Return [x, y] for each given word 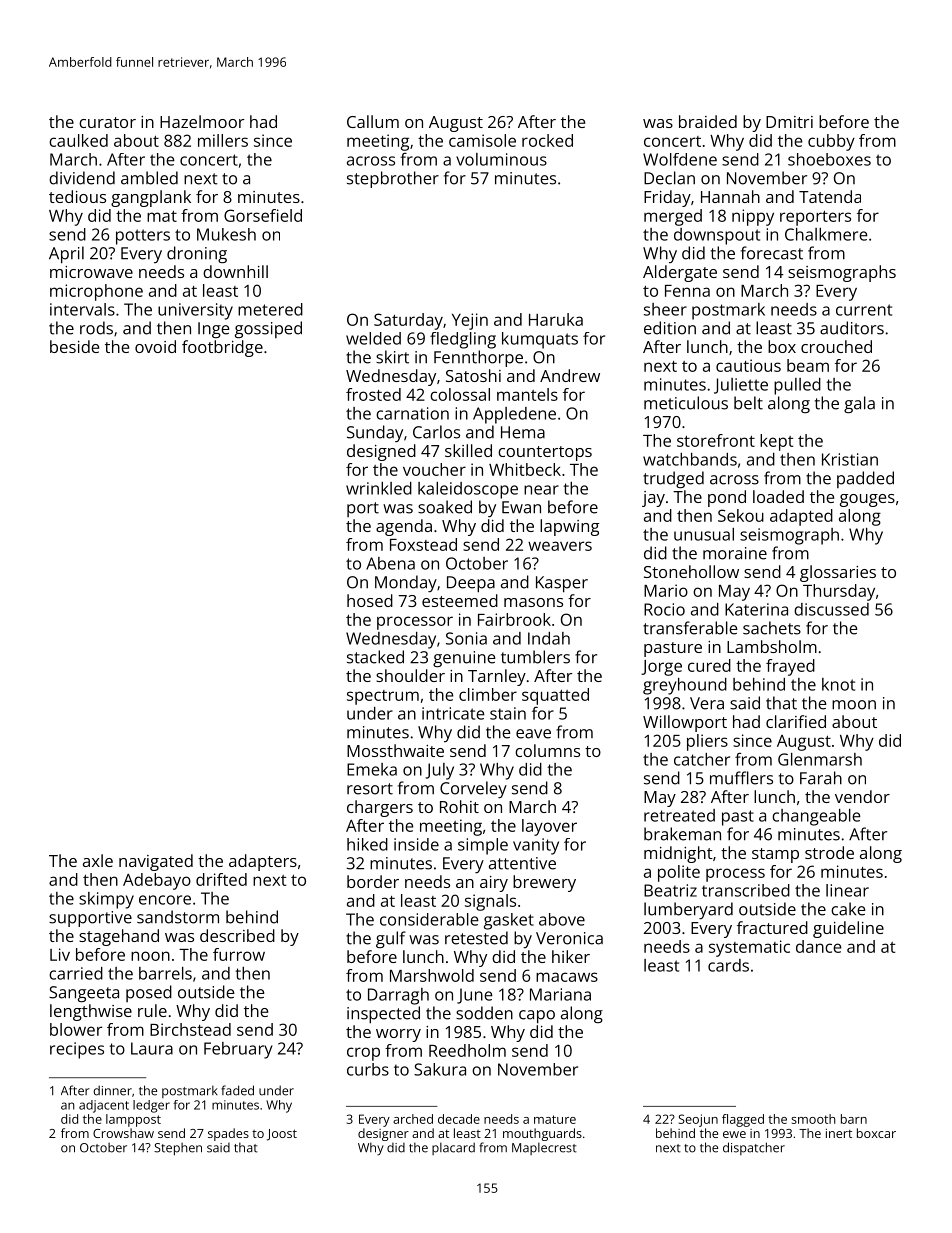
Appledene [514, 415]
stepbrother [393, 179]
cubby [831, 142]
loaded [778, 496]
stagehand [119, 937]
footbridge [222, 348]
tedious [77, 196]
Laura [152, 1048]
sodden [484, 1013]
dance [818, 946]
